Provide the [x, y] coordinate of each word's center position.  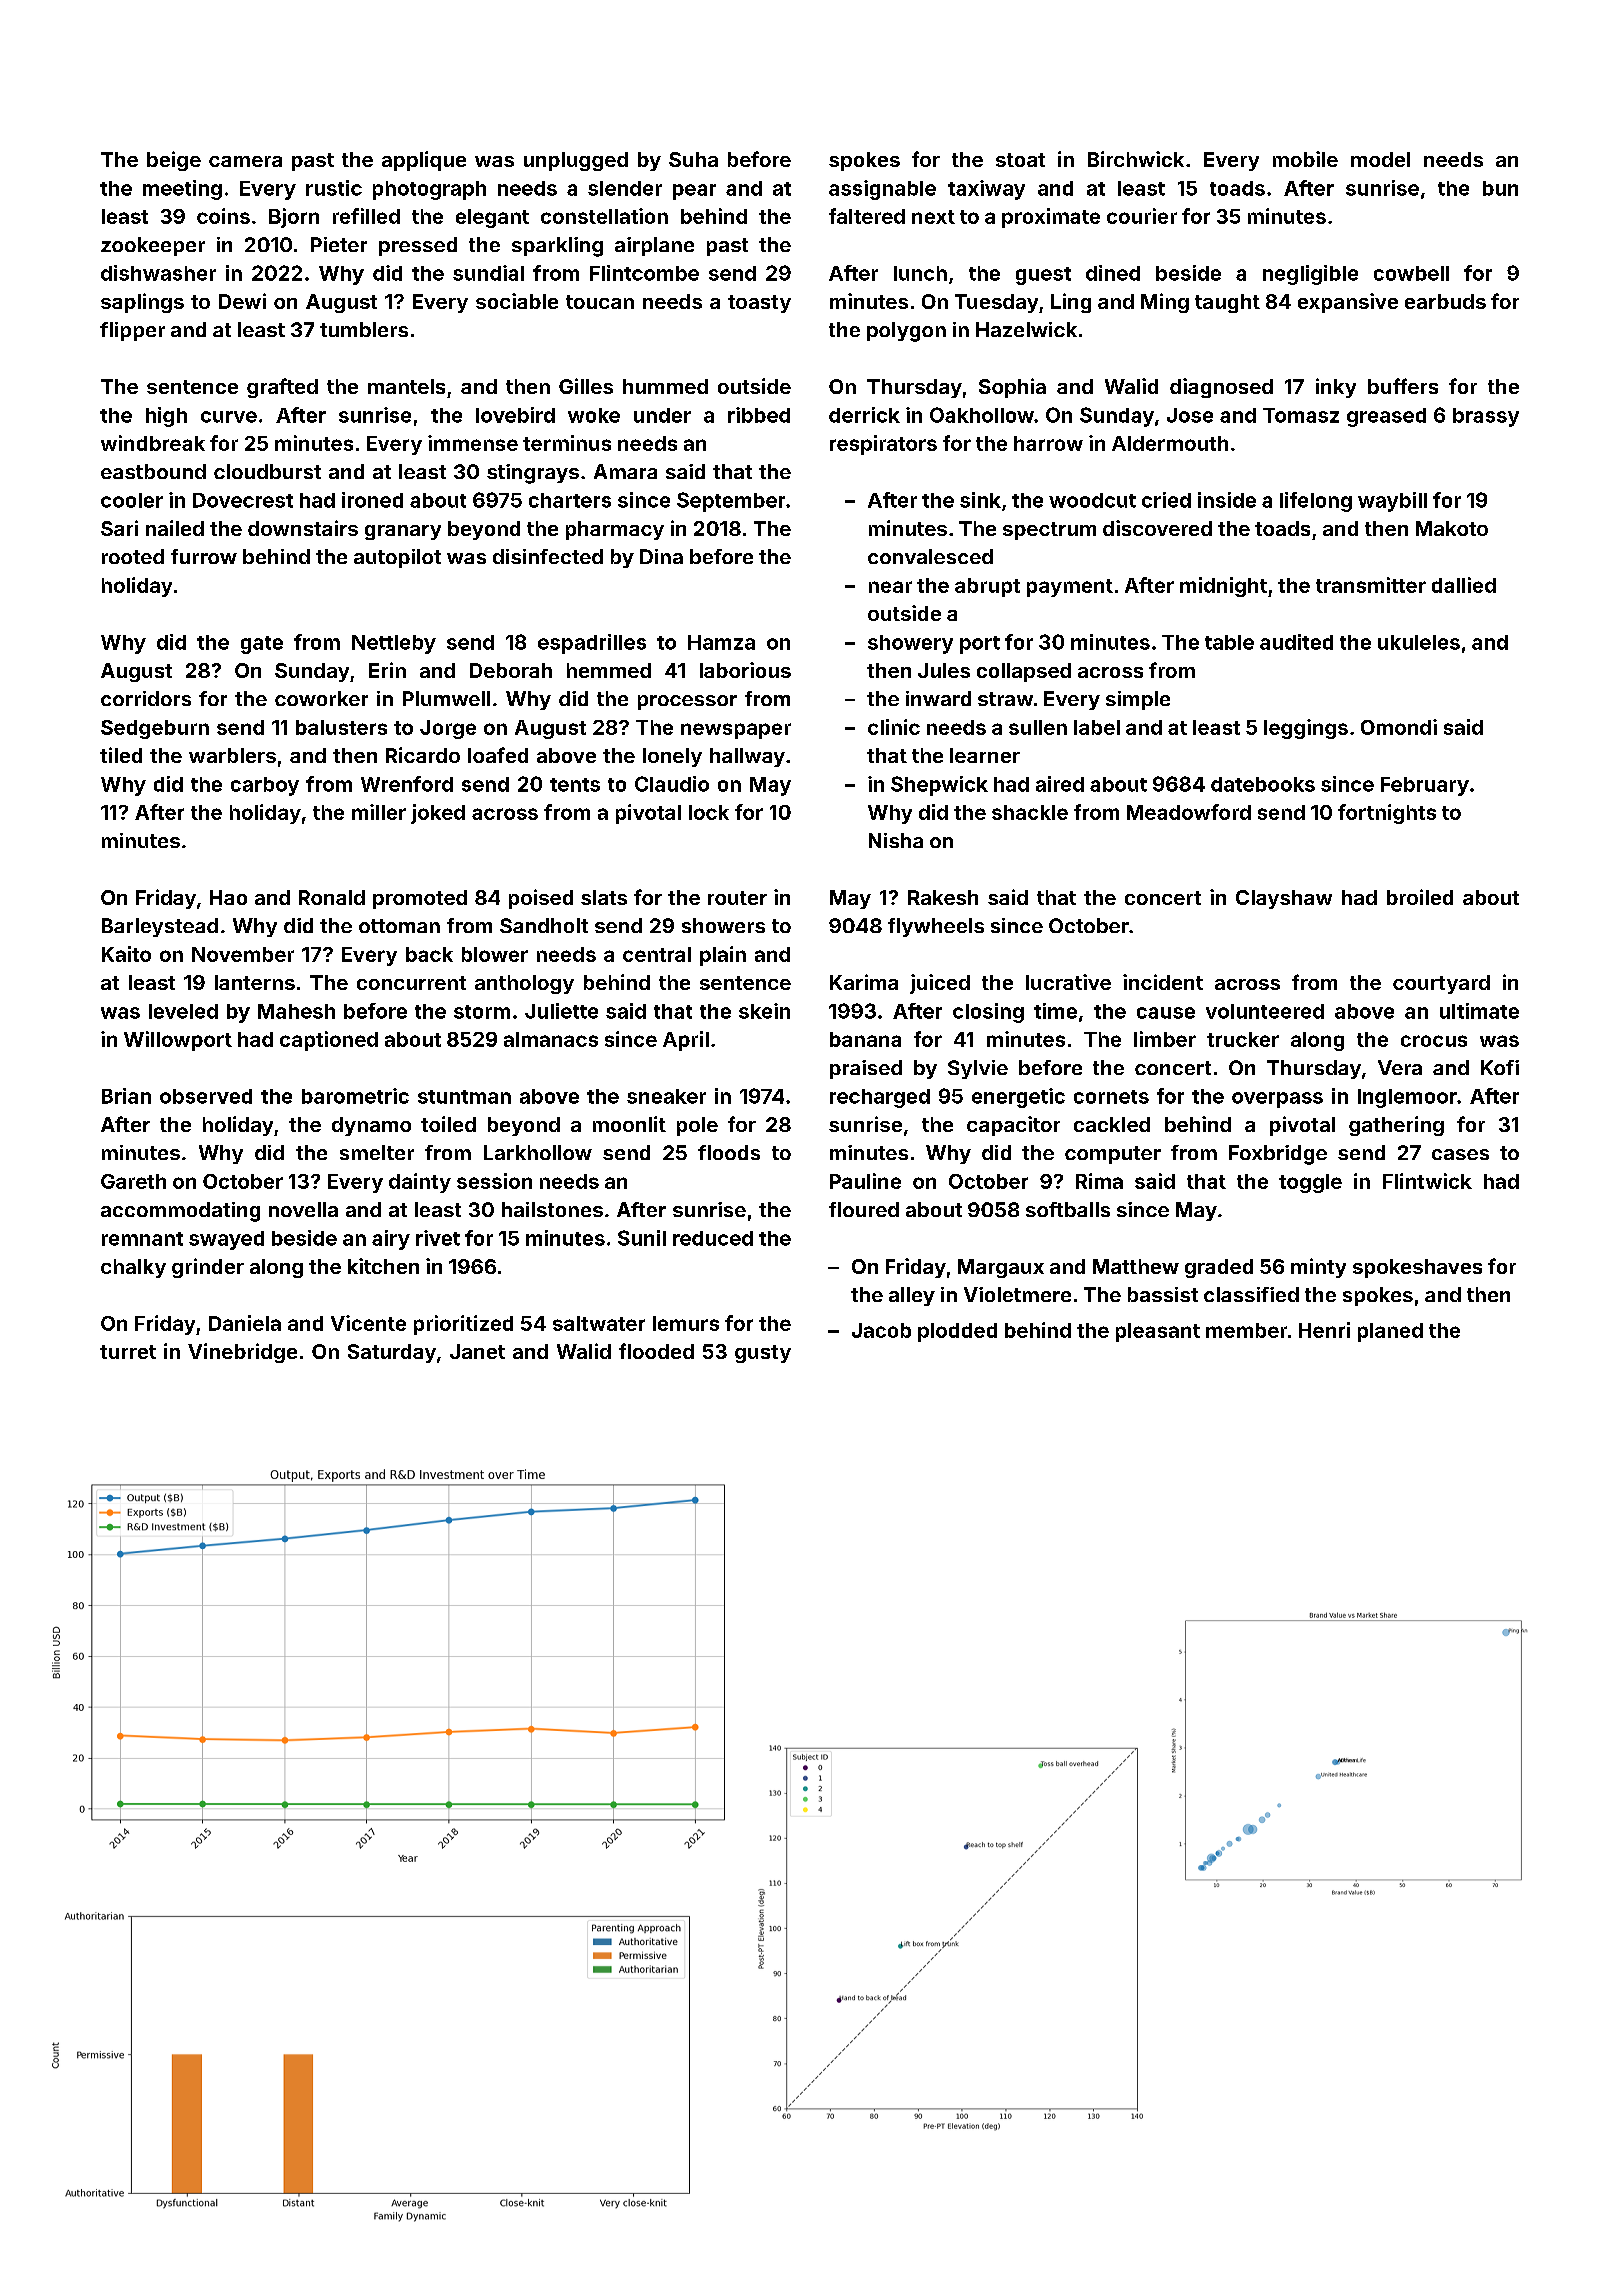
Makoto [1452, 528]
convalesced [930, 556]
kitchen [383, 1266]
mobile [1305, 159]
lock [709, 812]
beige [174, 161]
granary [403, 532]
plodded [957, 1332]
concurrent [411, 983]
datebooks [1263, 784]
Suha [693, 159]
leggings [1306, 729]
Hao [228, 897]
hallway [747, 757]
